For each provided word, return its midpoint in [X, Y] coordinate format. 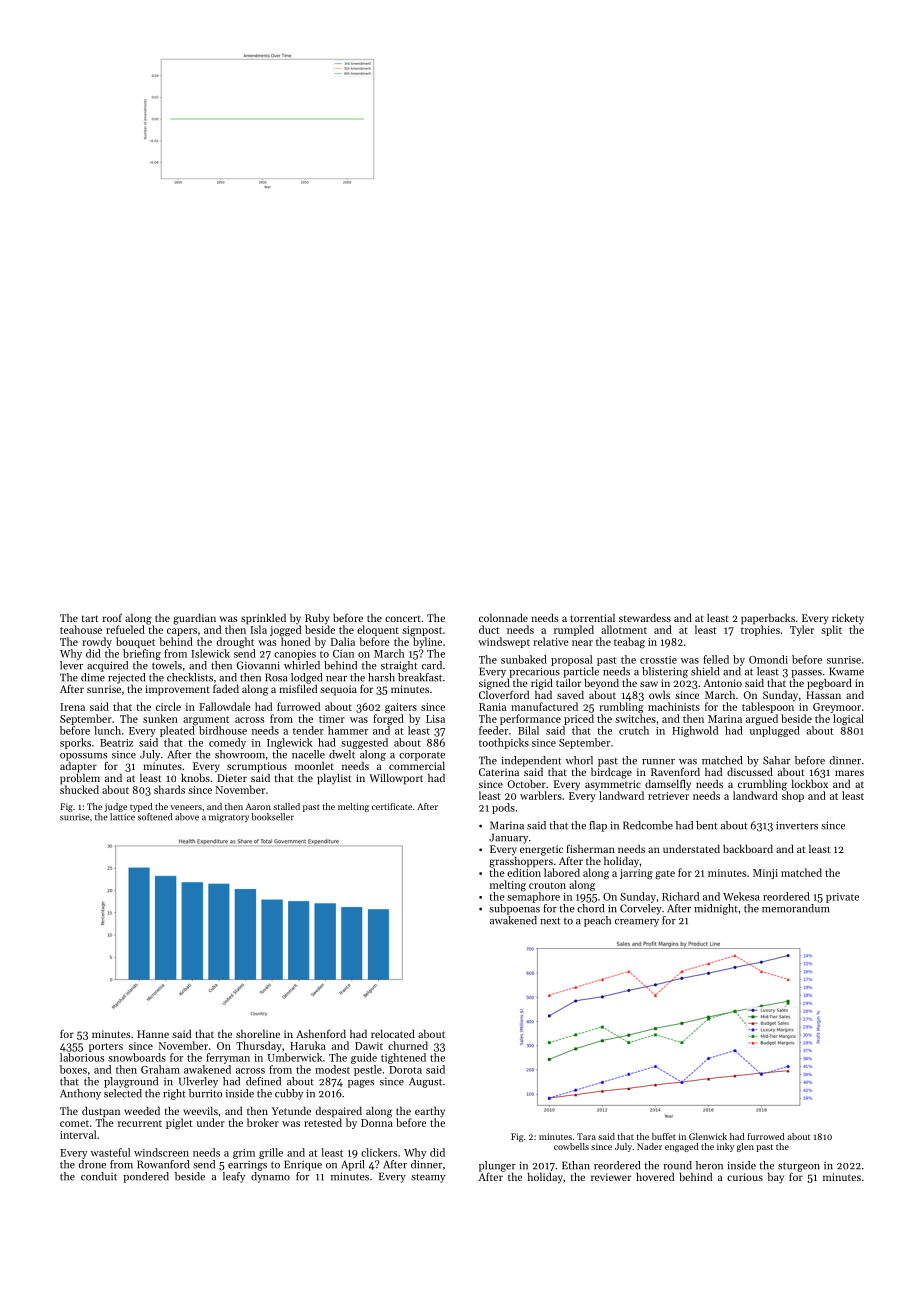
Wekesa [741, 896]
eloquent [378, 630]
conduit [99, 1176]
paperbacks [768, 619]
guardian [194, 619]
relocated [393, 1033]
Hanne [153, 1034]
